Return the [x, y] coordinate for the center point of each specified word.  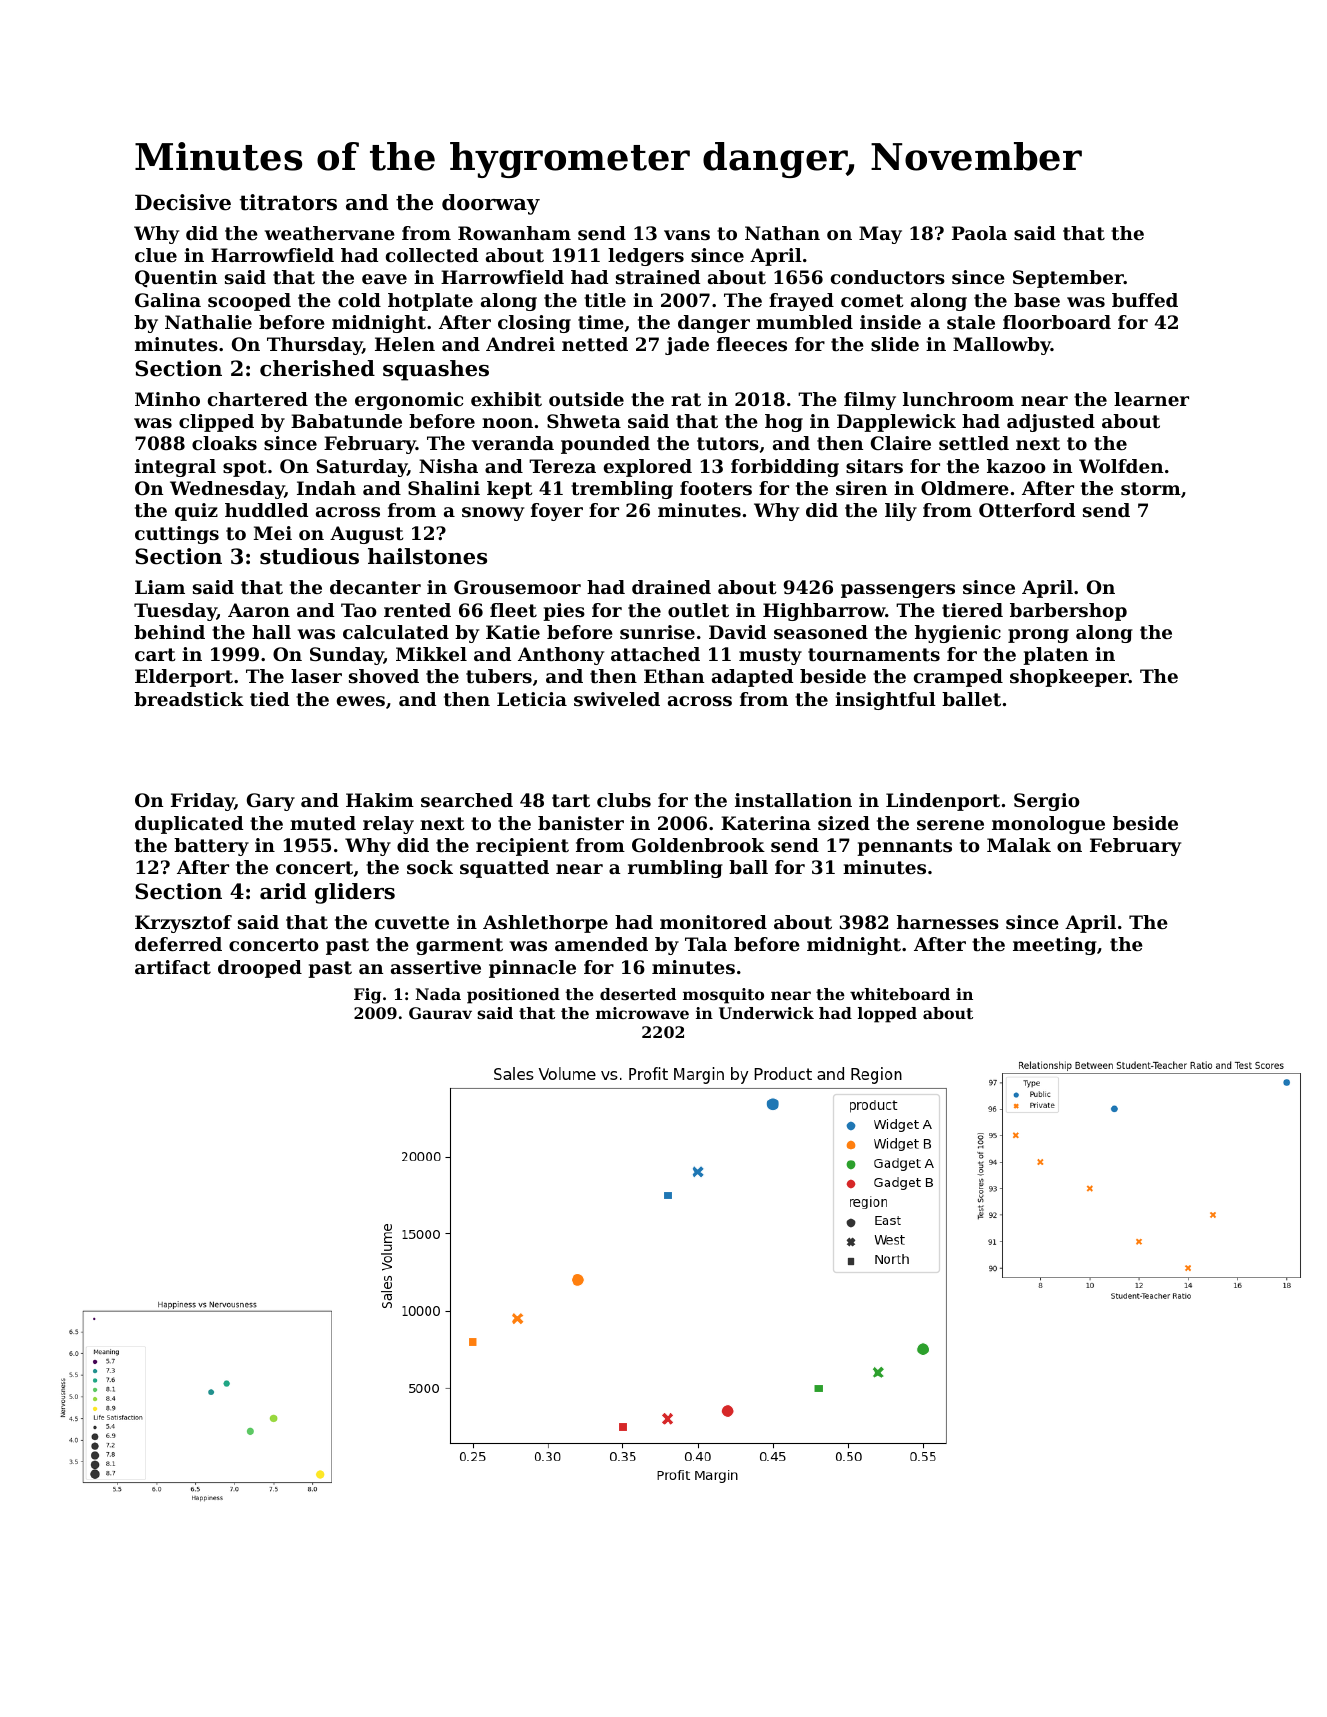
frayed [801, 302]
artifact [173, 967]
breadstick [189, 699]
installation [793, 800]
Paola [979, 233]
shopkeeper [1069, 678]
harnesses [948, 922]
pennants [904, 847]
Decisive [183, 202]
